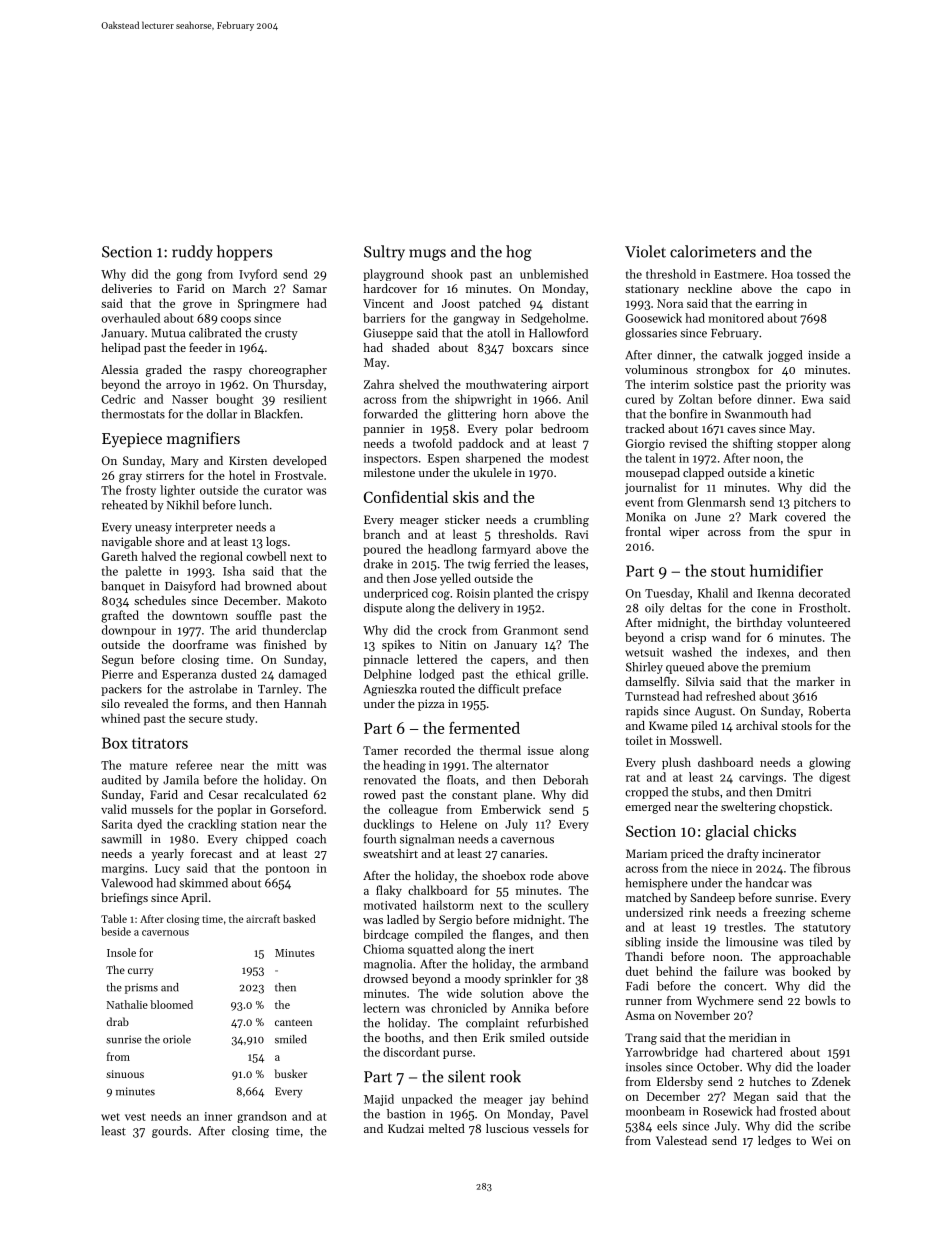  What do you see at coordinates (713, 251) in the page?
I see `calorimeters` at bounding box center [713, 251].
